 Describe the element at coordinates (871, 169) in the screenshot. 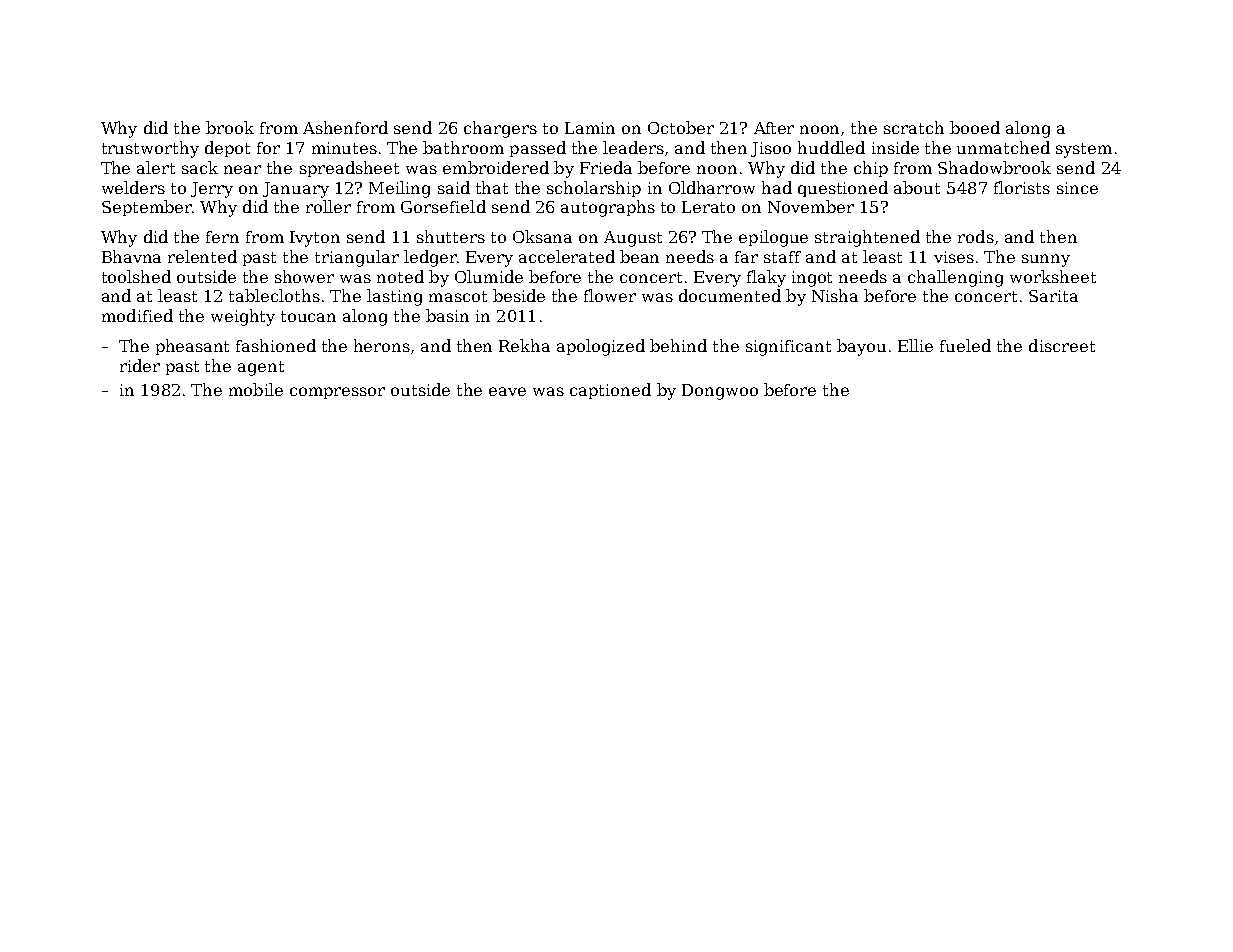

I see `chip` at that location.
